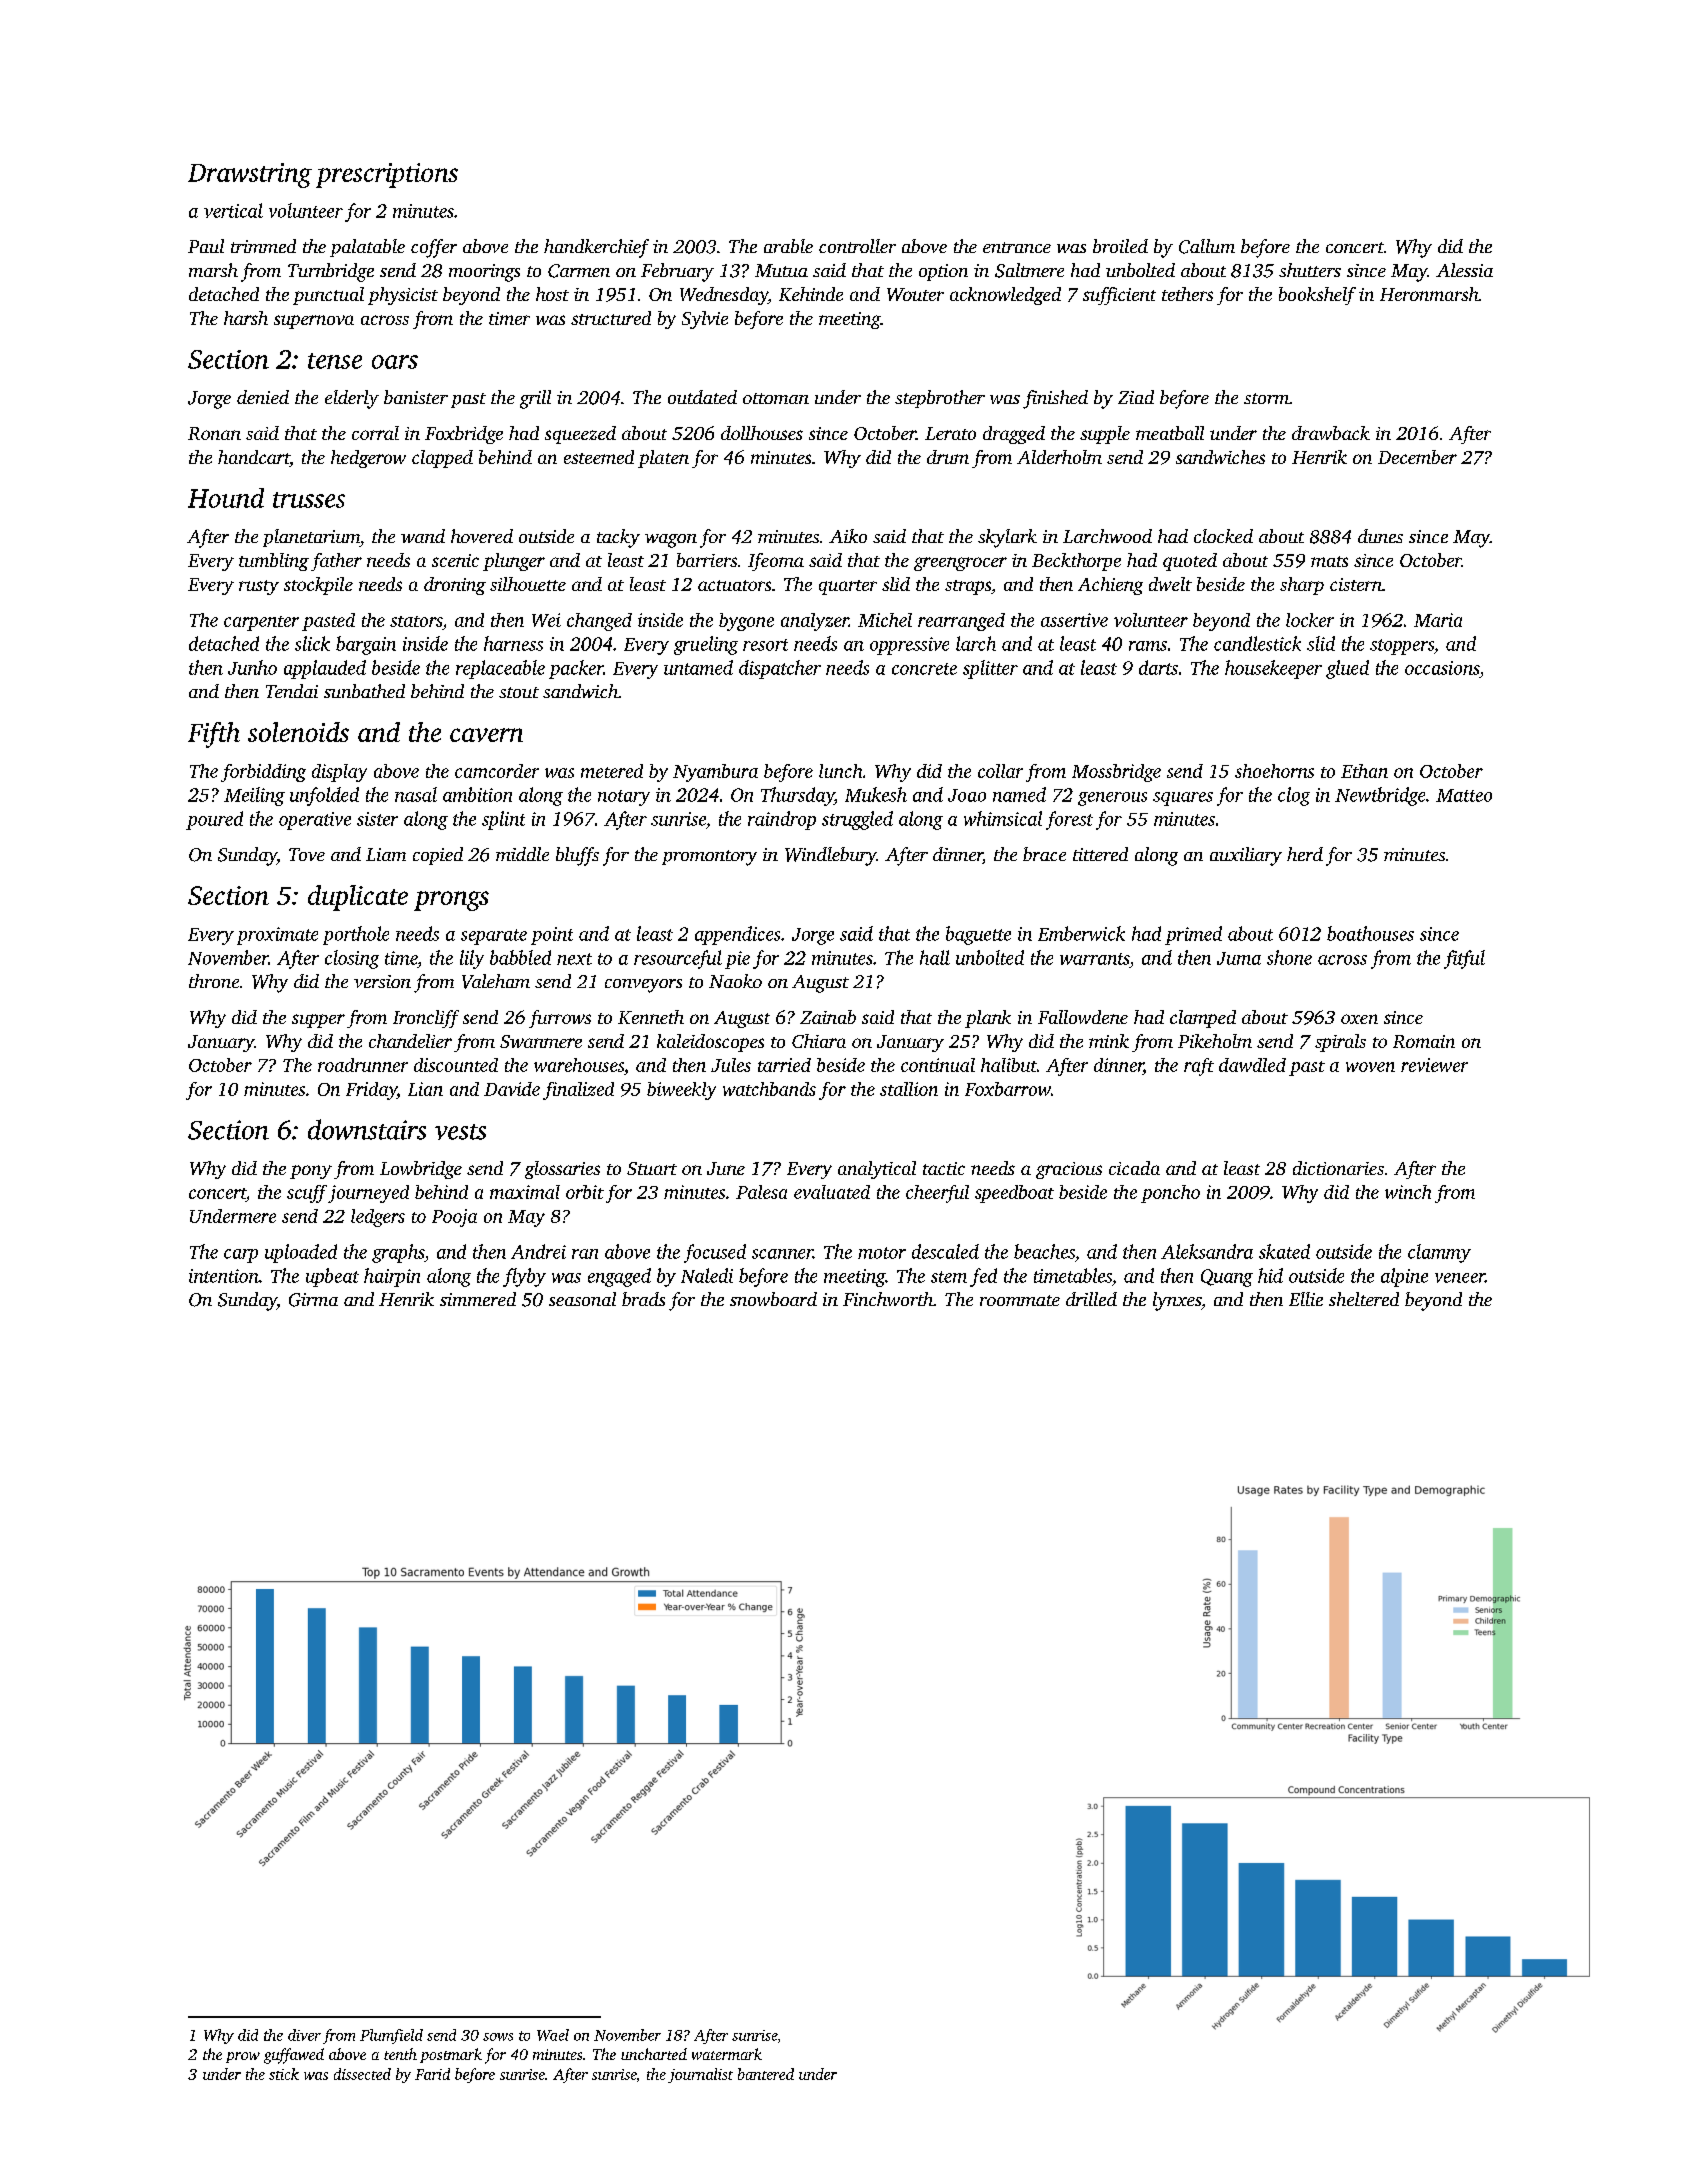 The image size is (1683, 2178). What do you see at coordinates (503, 820) in the page?
I see `splint` at bounding box center [503, 820].
